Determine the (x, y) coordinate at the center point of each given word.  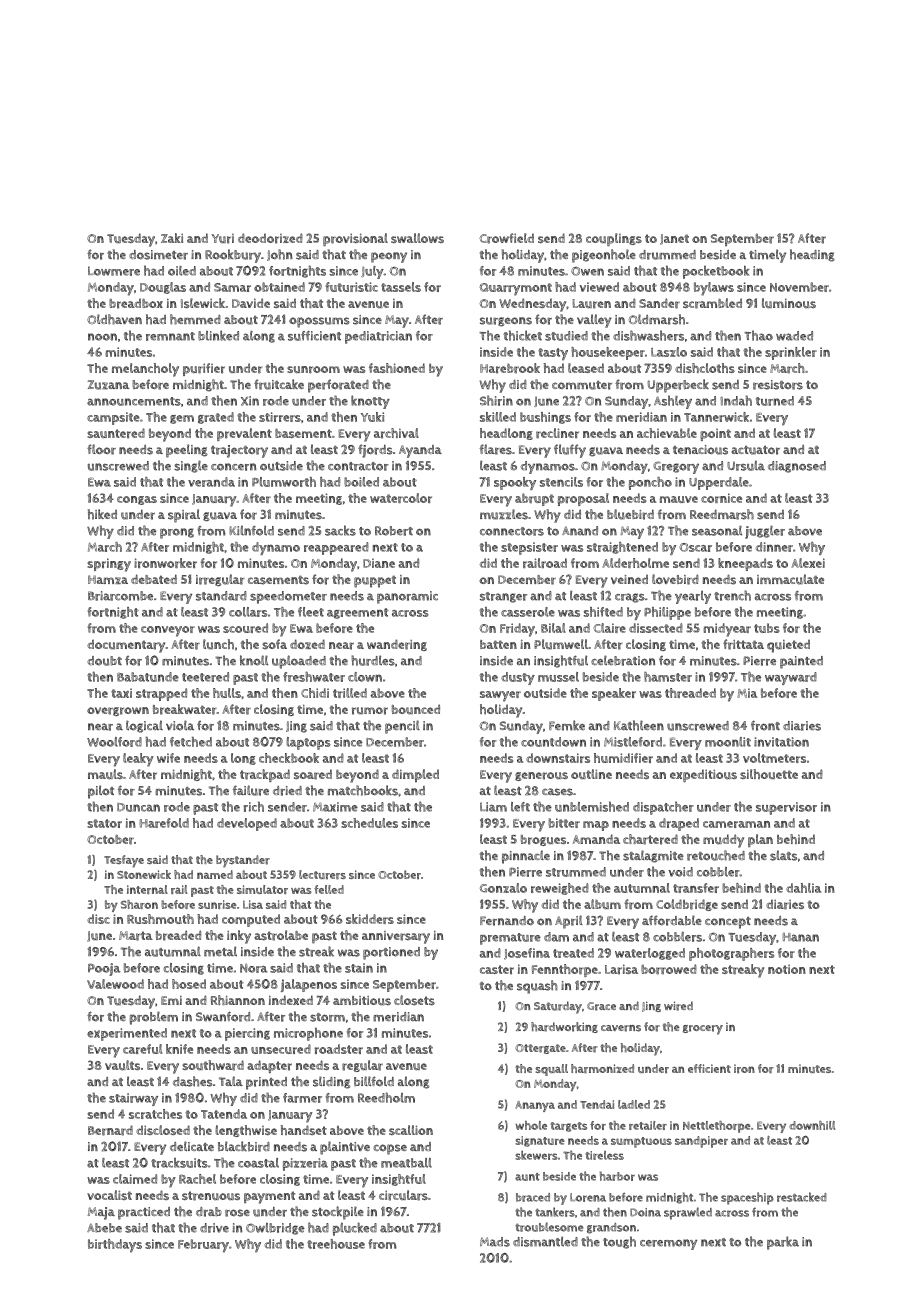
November (799, 287)
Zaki (172, 238)
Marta (136, 936)
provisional (355, 239)
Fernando (507, 921)
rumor (370, 711)
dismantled (545, 1242)
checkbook (289, 758)
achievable (667, 433)
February (203, 1245)
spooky (515, 483)
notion (787, 969)
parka (783, 1243)
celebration (623, 660)
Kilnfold (251, 530)
